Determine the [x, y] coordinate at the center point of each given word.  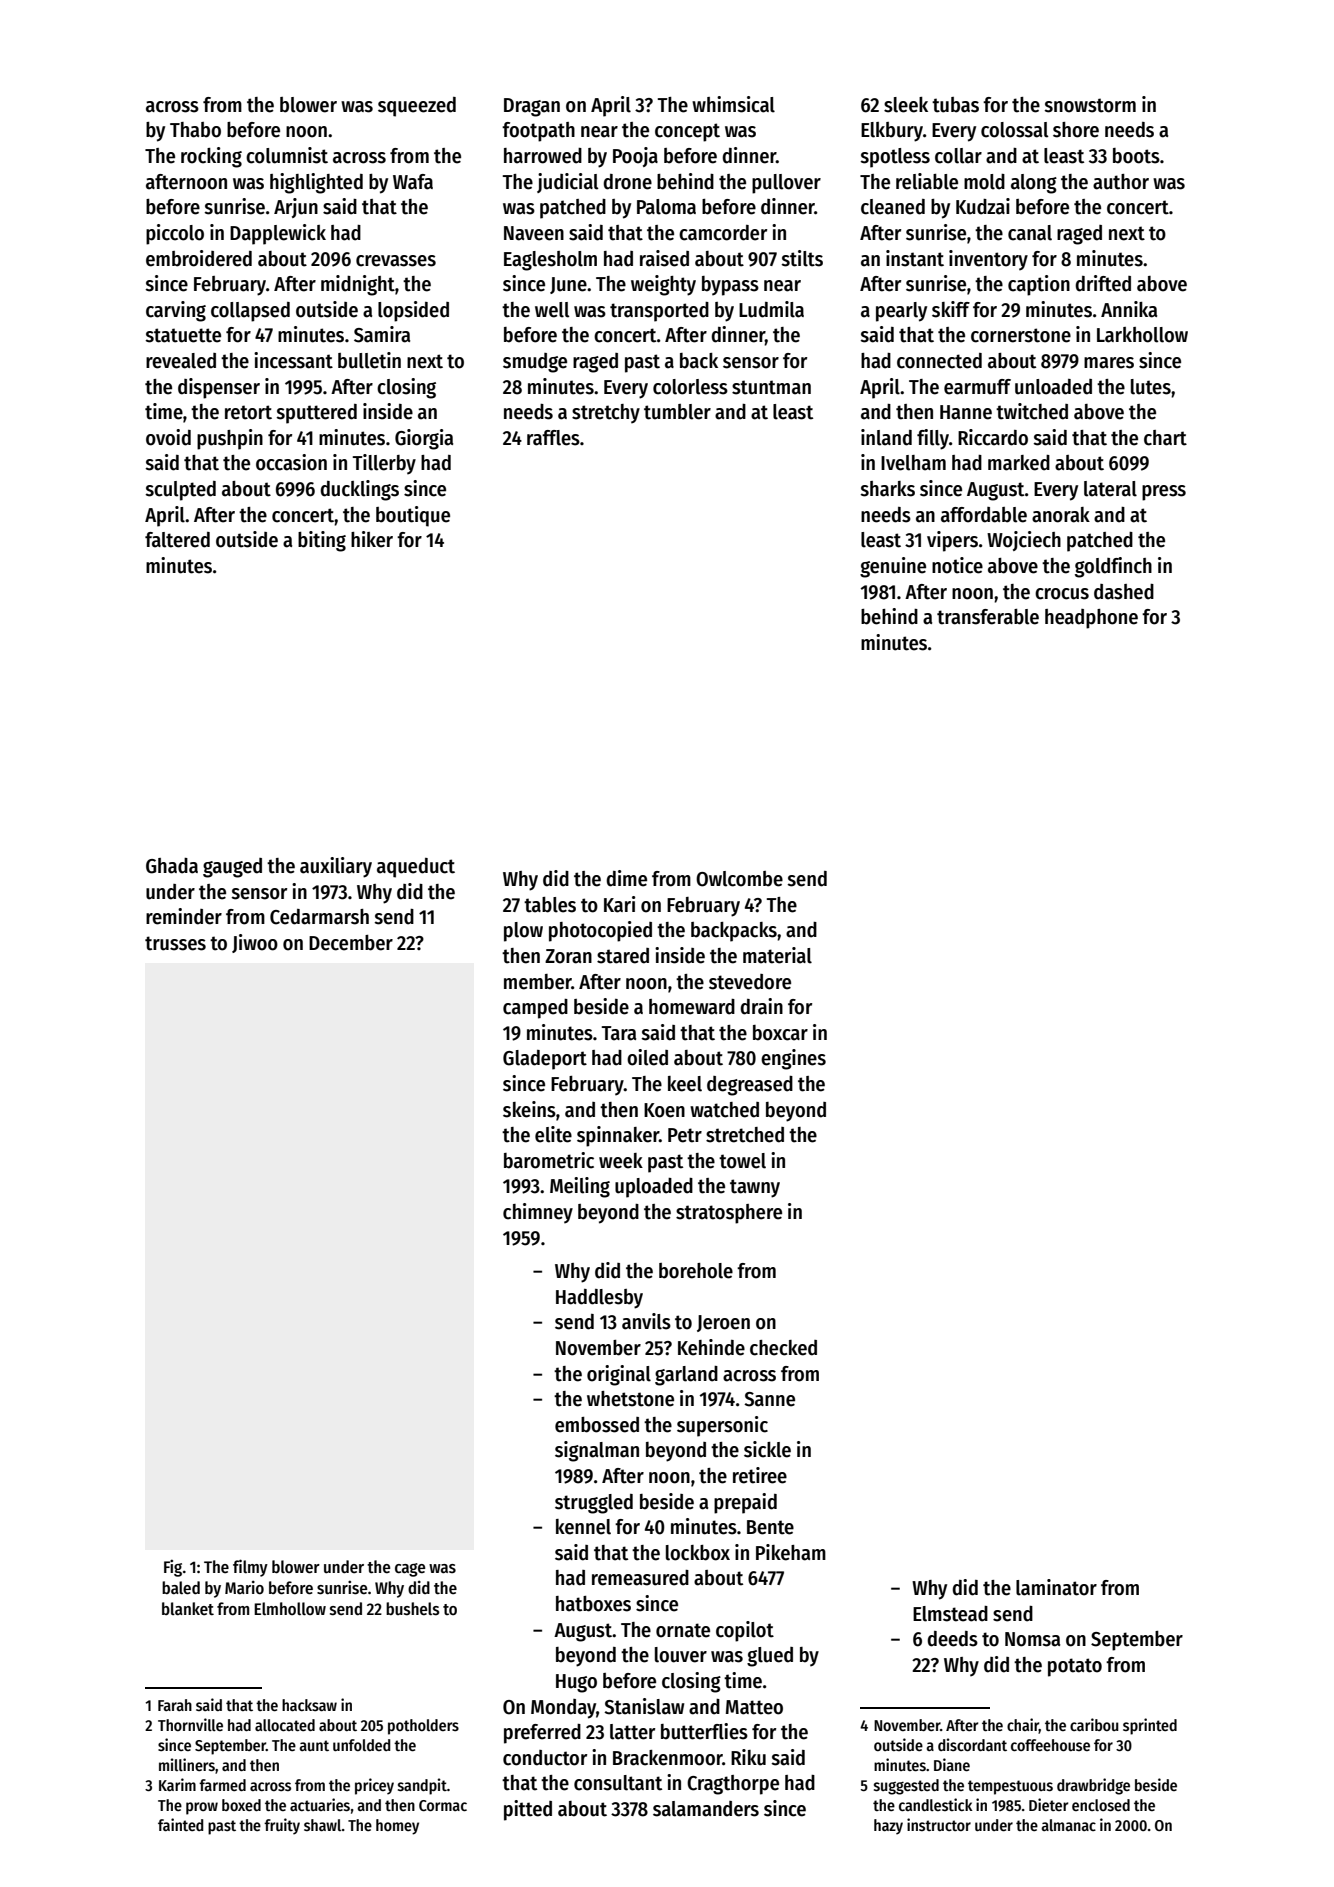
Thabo [195, 130]
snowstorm [1090, 105]
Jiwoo [255, 943]
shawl [323, 1825]
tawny [755, 1188]
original [619, 1375]
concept [687, 132]
